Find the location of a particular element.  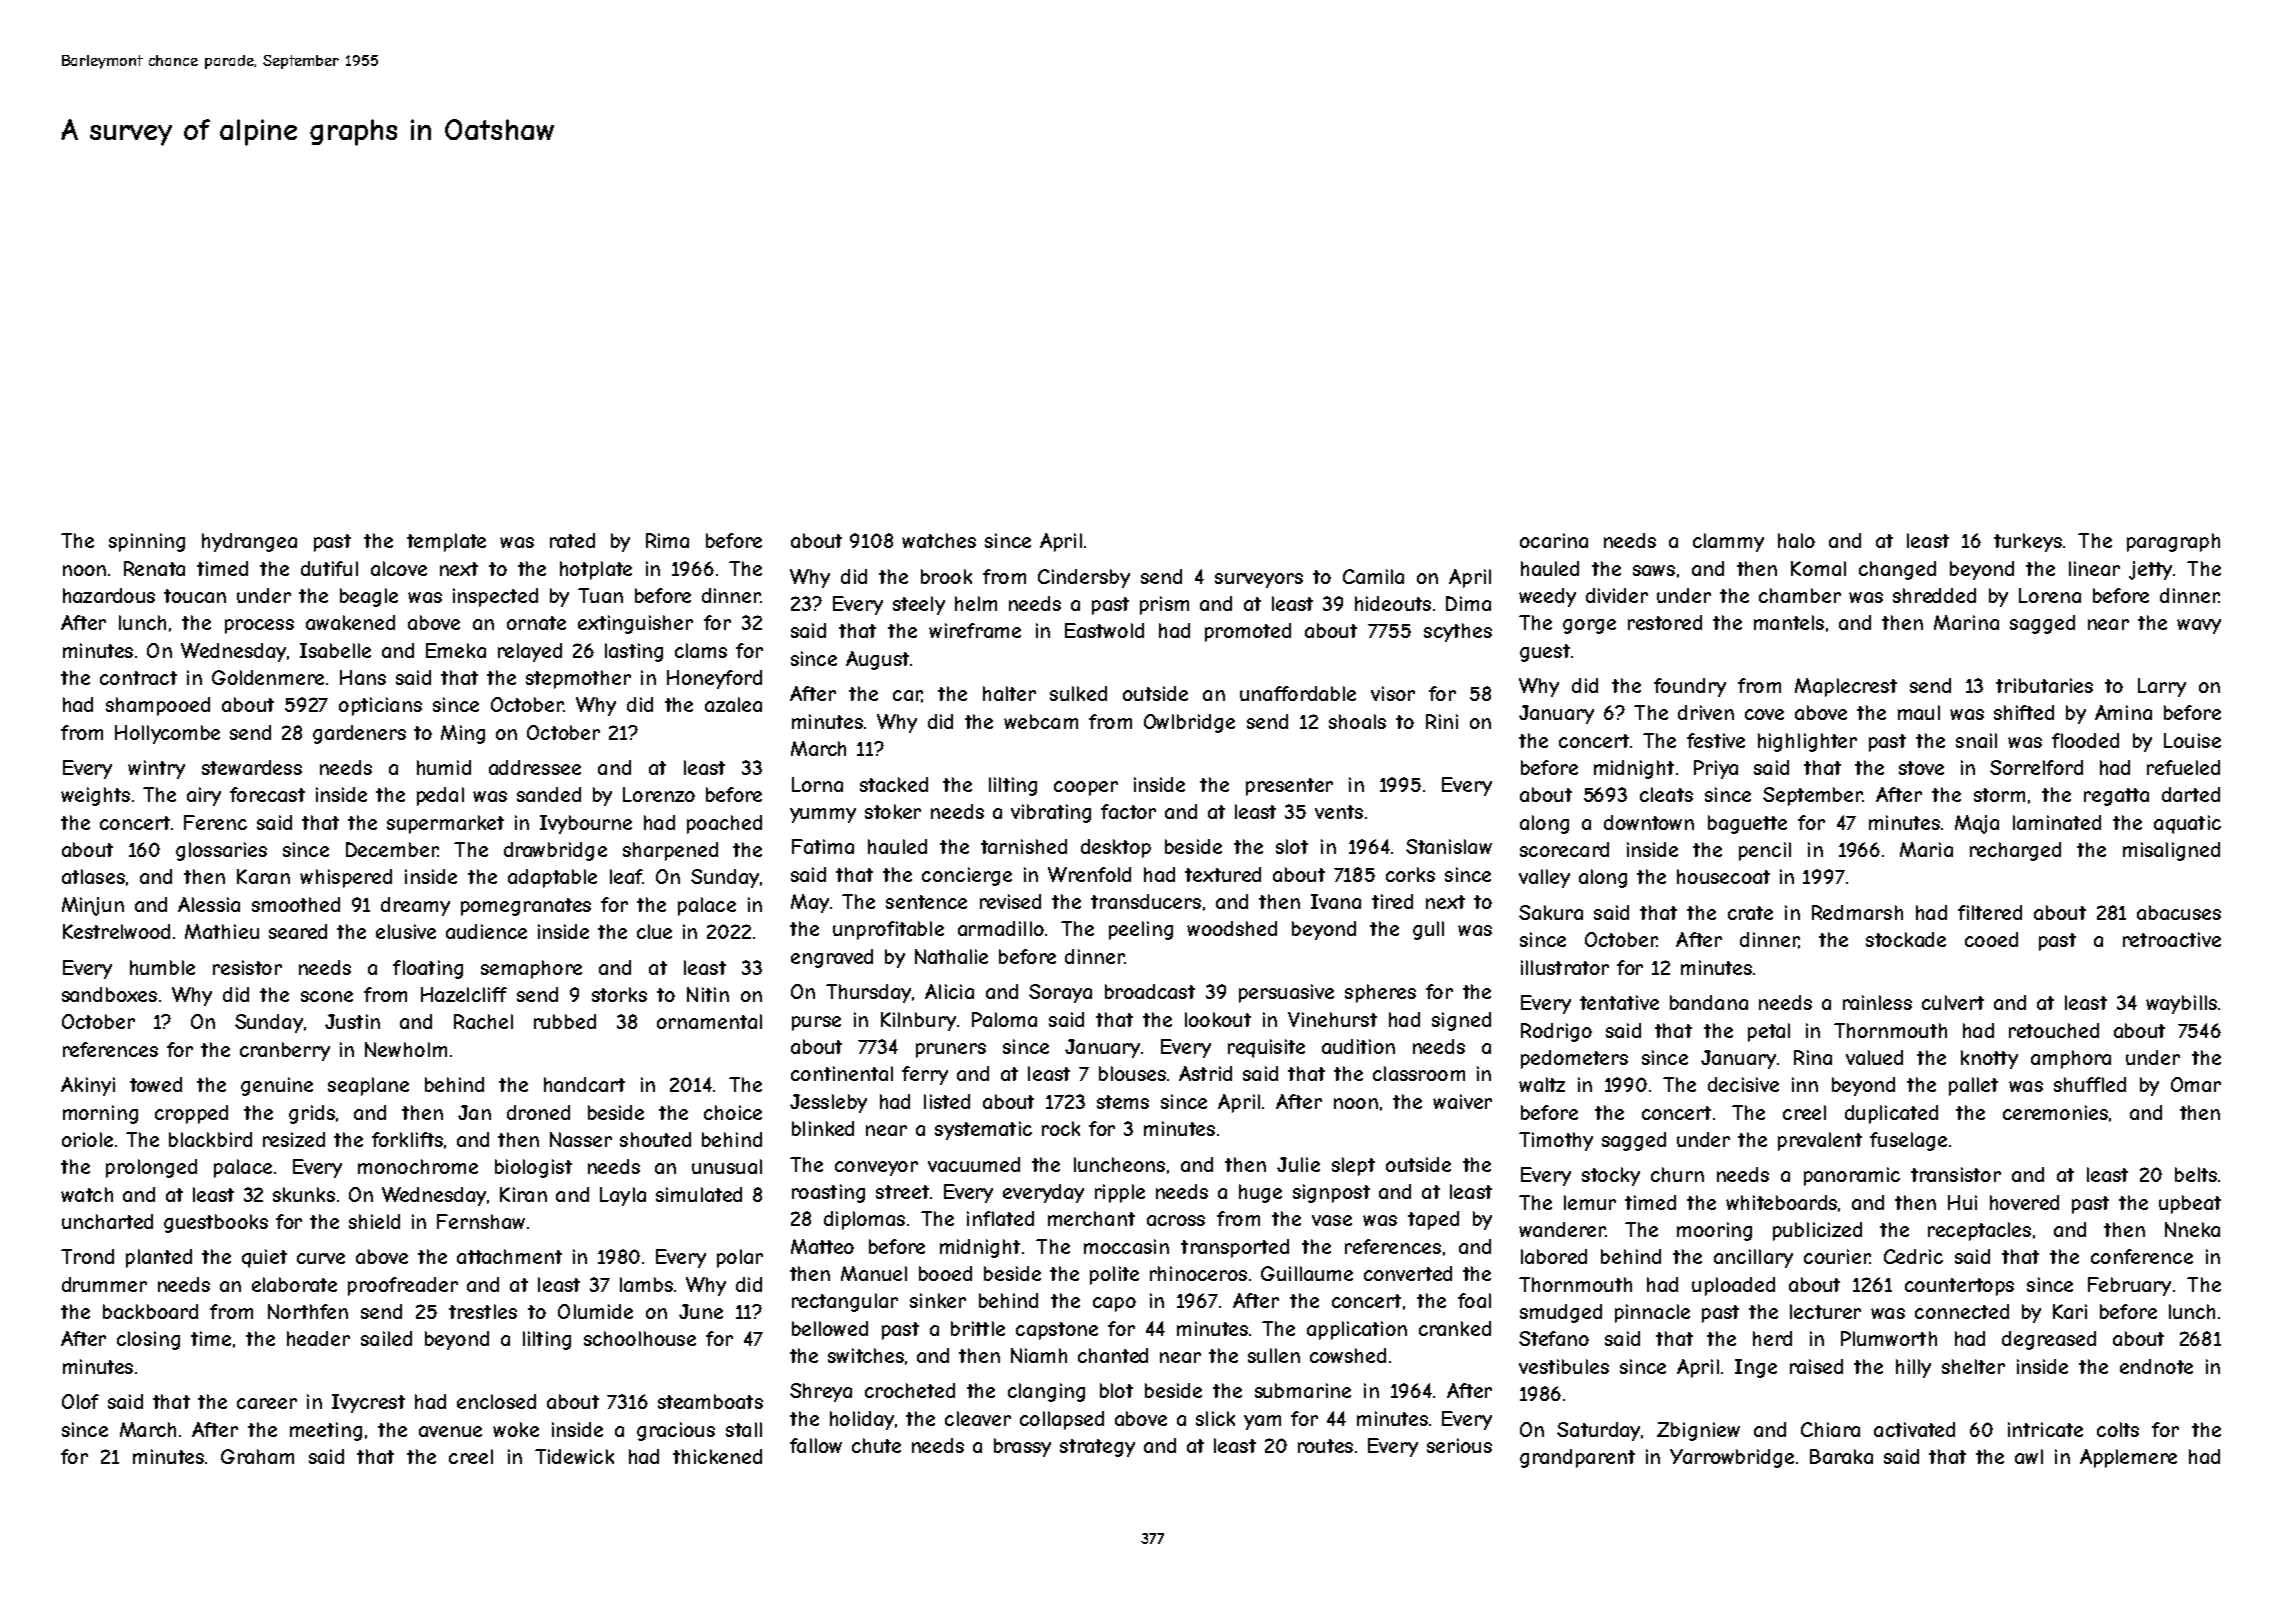

retroactive is located at coordinates (2172, 939).
